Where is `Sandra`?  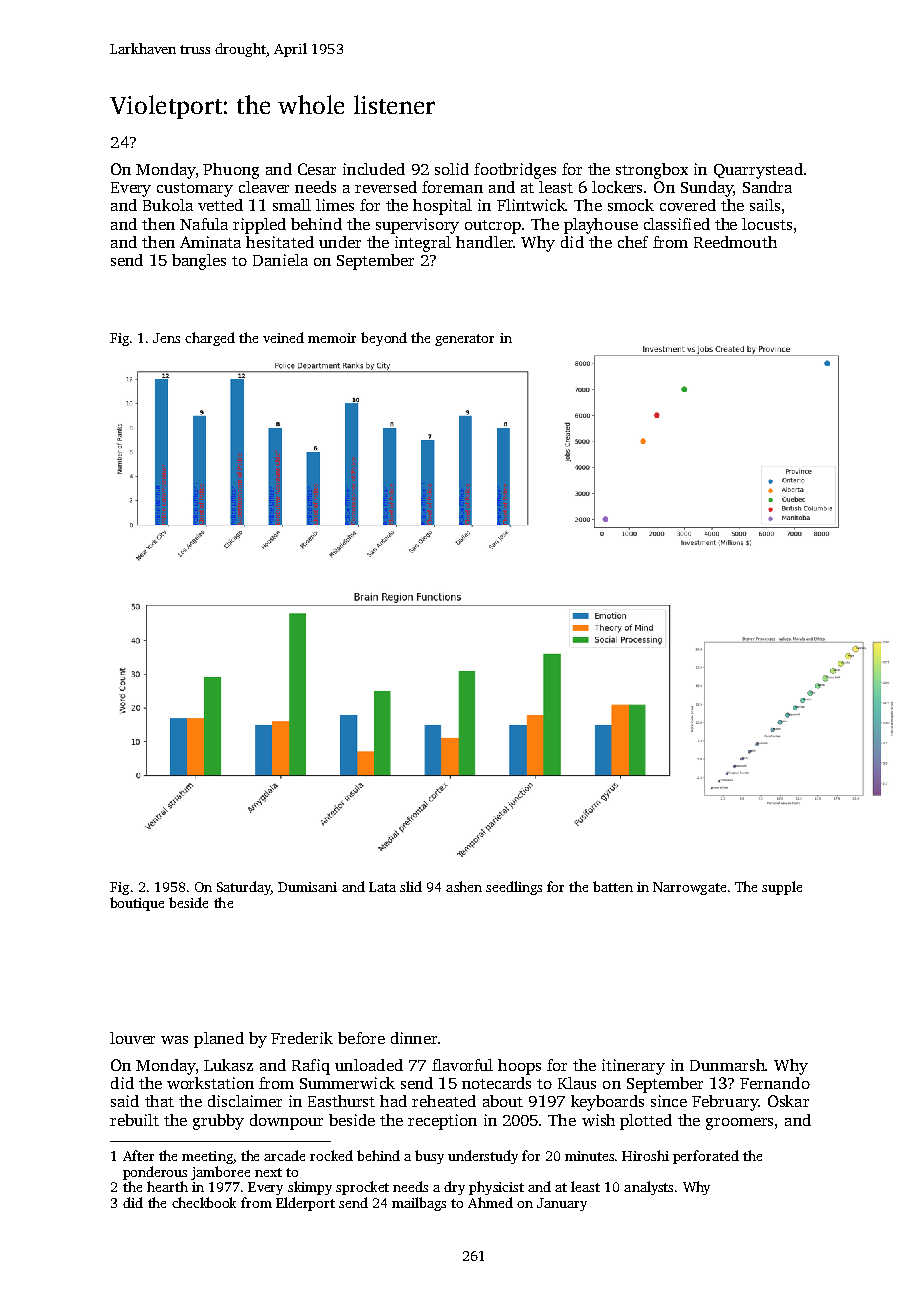 Sandra is located at coordinates (767, 187).
